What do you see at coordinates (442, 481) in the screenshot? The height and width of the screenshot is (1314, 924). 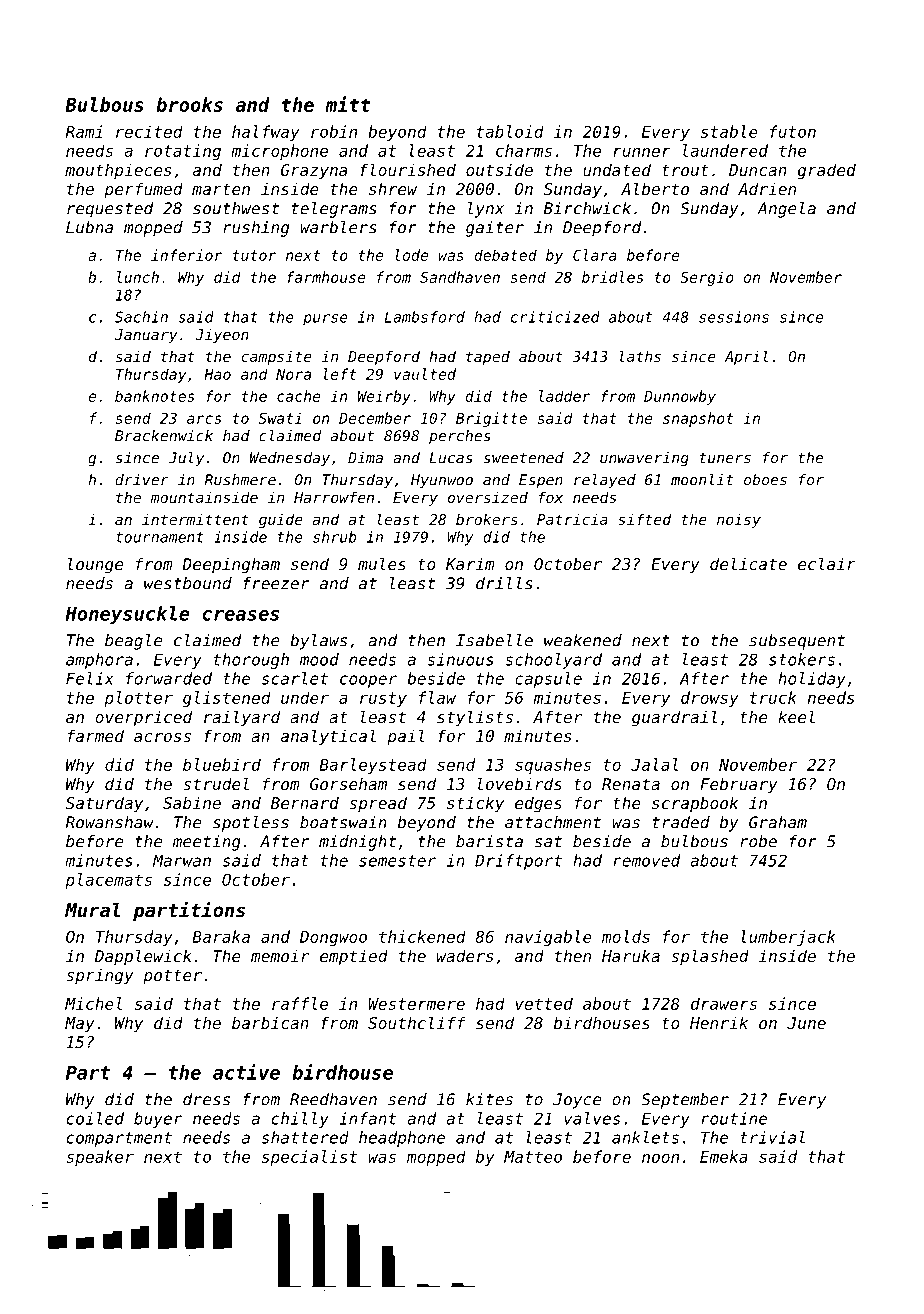 I see `Hyunwoo` at bounding box center [442, 481].
